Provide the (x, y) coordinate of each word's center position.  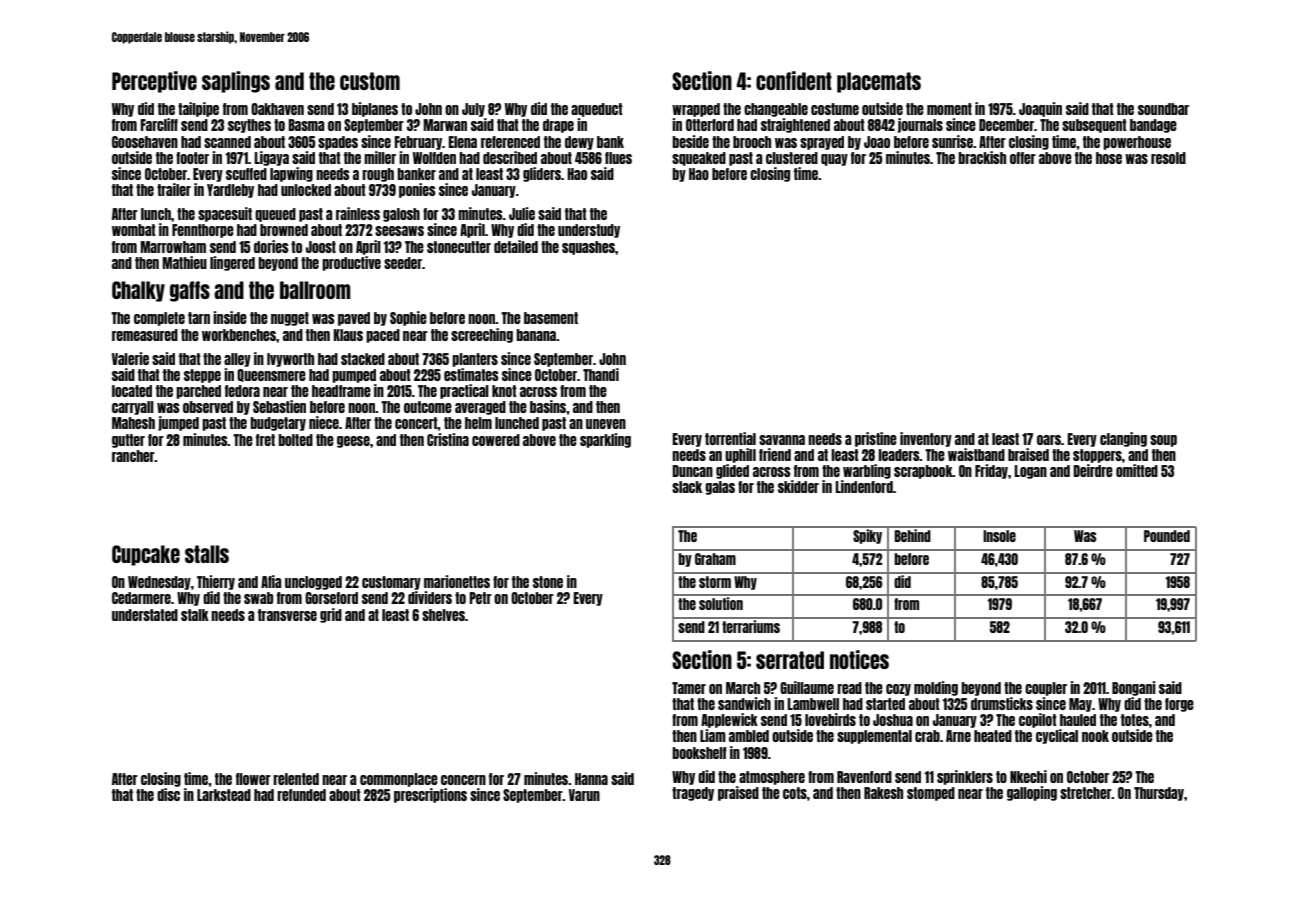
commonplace (399, 780)
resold (1168, 158)
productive (351, 263)
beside (690, 141)
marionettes (457, 581)
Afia (271, 581)
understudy (589, 231)
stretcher (1086, 793)
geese (353, 442)
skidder (798, 486)
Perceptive (154, 82)
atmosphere (772, 778)
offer (1023, 158)
